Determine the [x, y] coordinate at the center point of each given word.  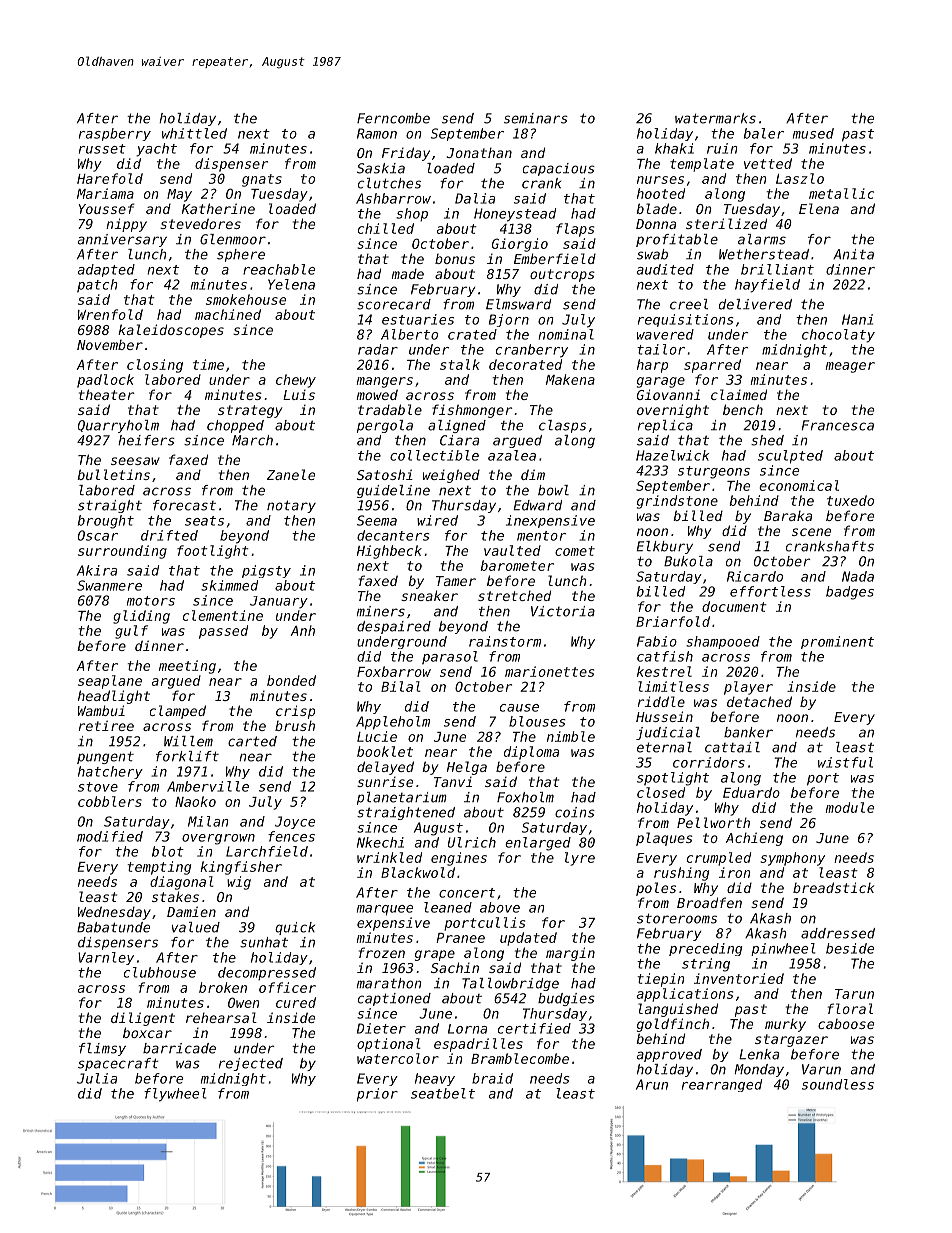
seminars [536, 118]
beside [850, 948]
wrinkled [389, 857]
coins [575, 812]
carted [252, 741]
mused [813, 133]
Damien [191, 911]
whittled [194, 133]
